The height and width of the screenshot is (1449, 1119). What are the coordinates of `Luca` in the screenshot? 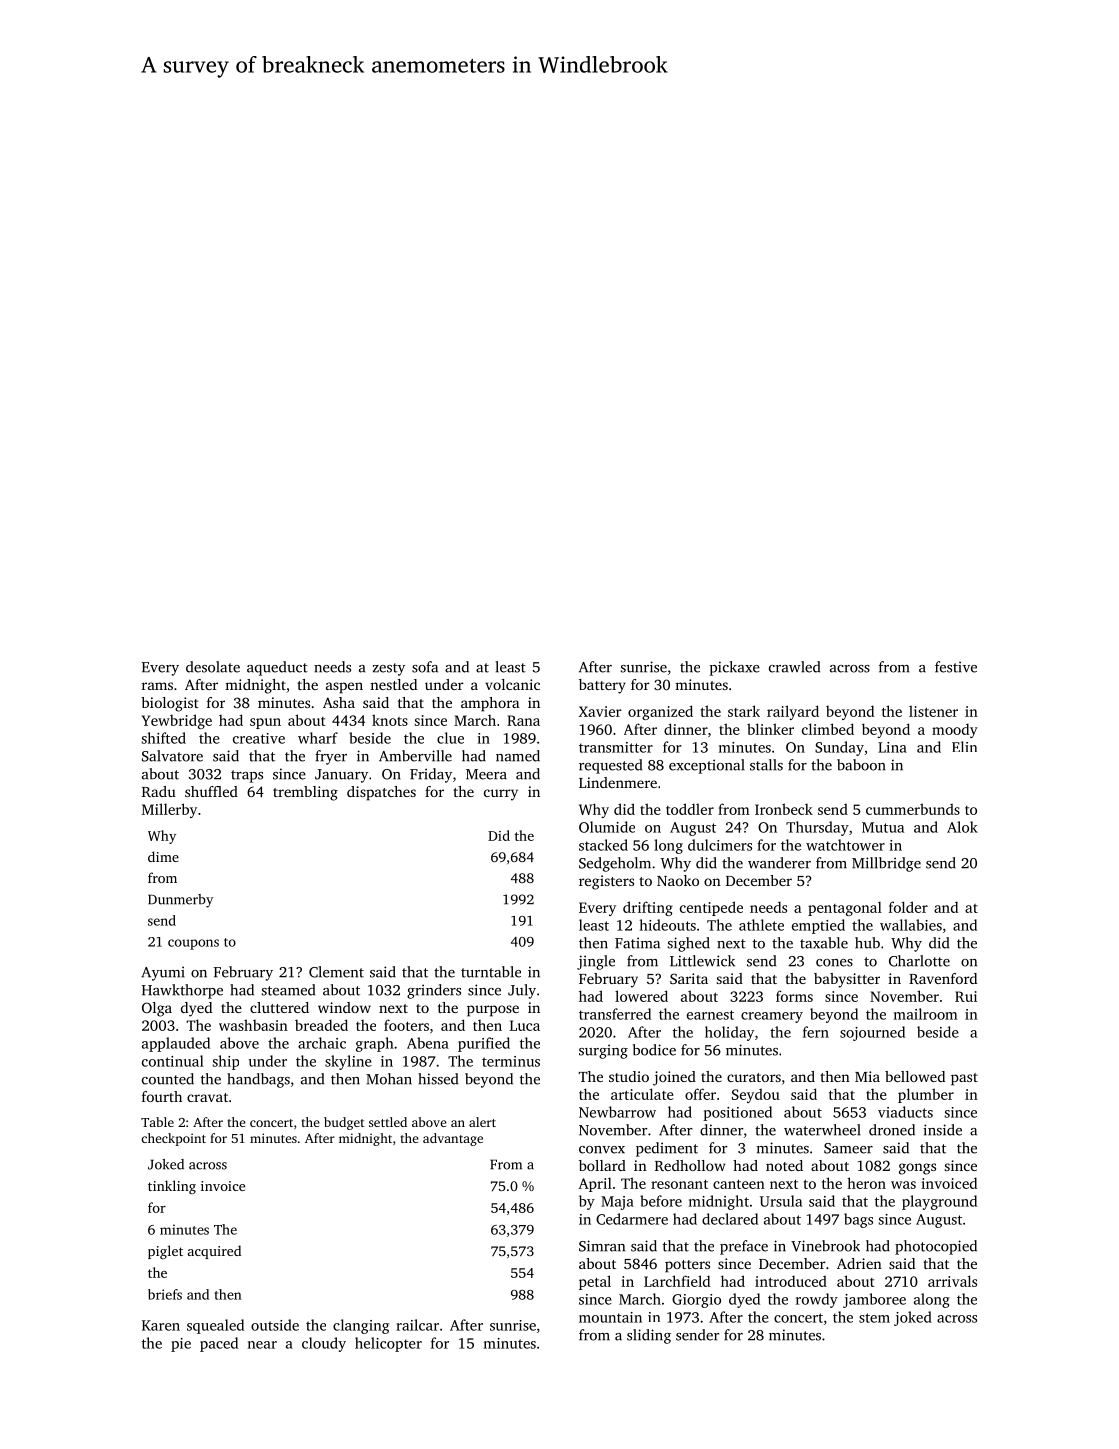 It's located at (525, 1025).
